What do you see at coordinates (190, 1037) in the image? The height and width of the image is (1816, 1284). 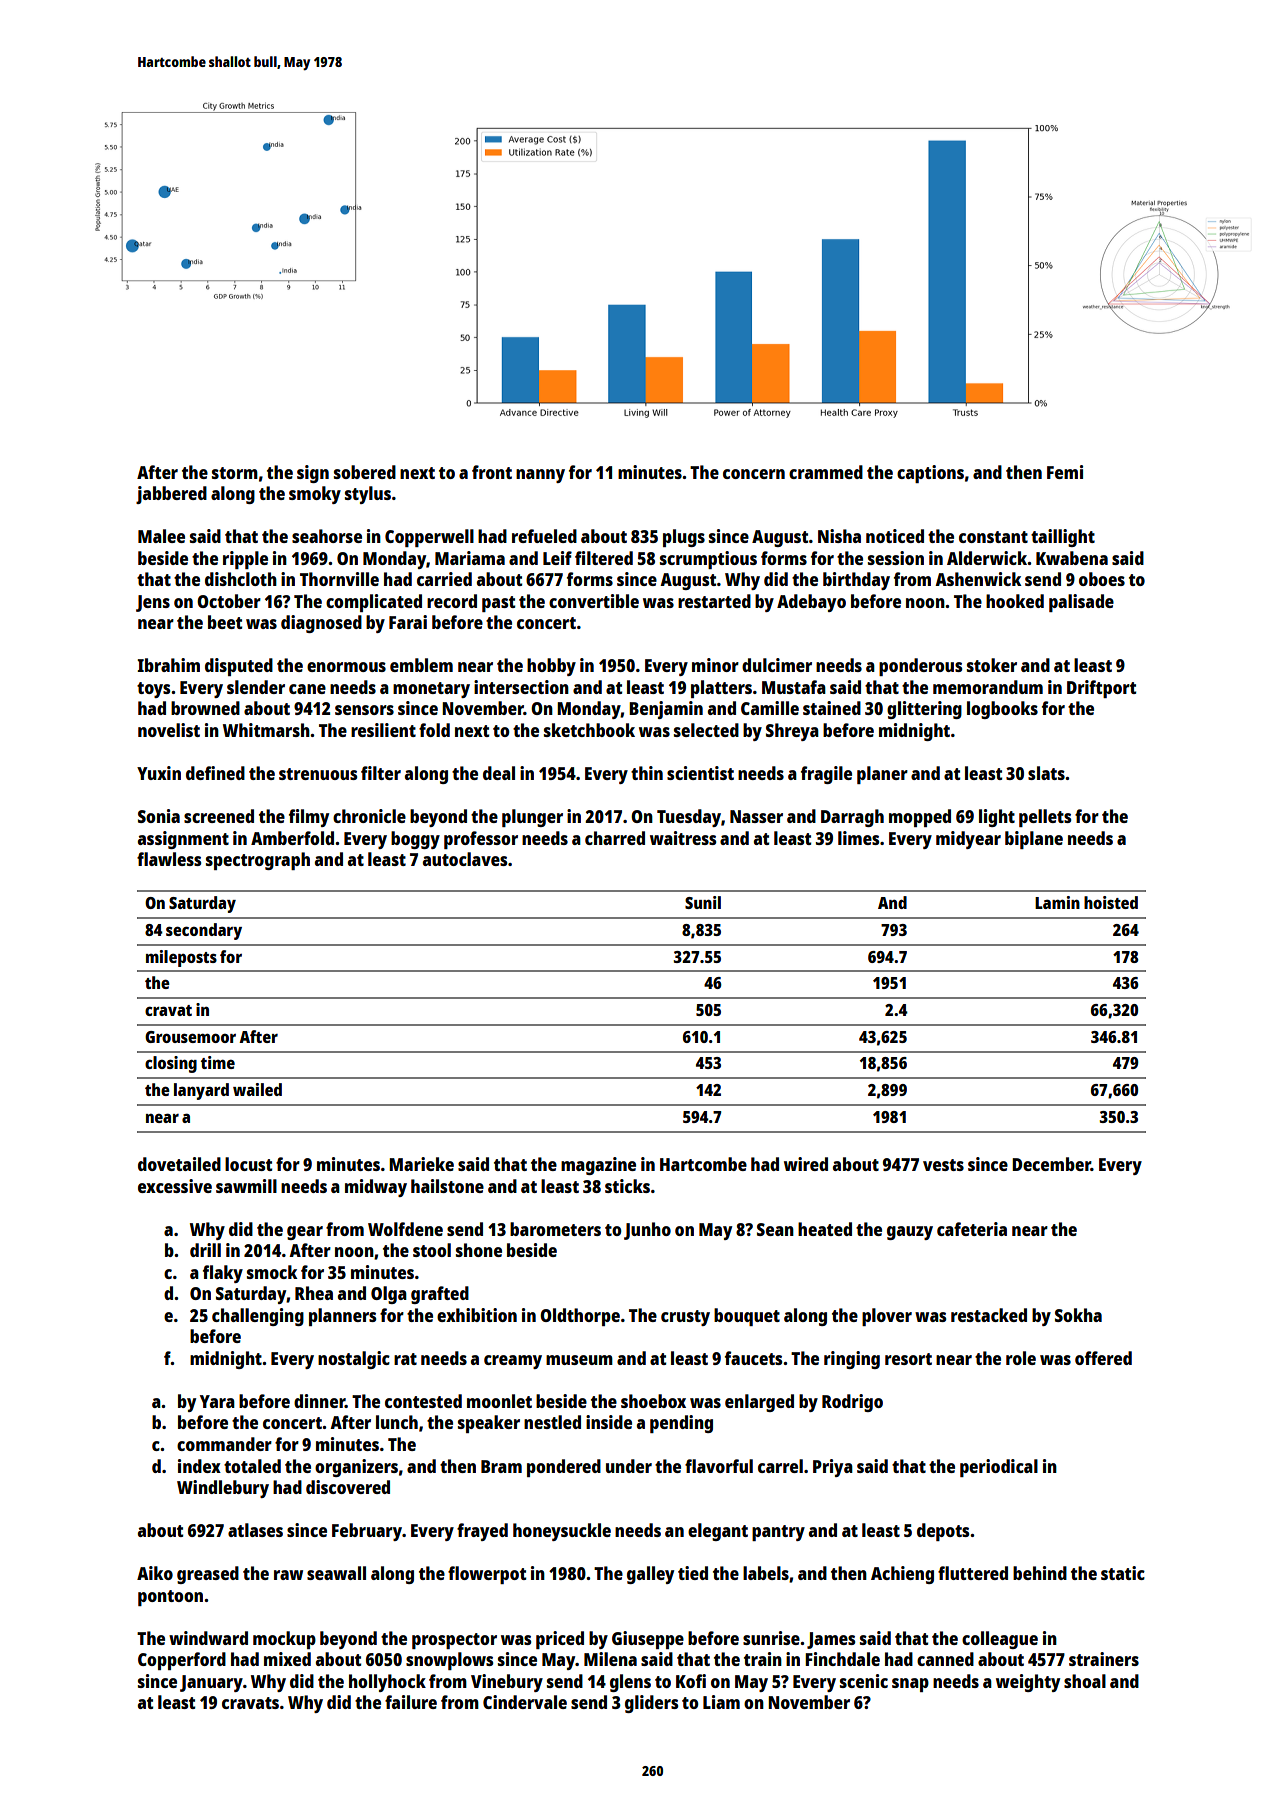 I see `Grousemoor` at bounding box center [190, 1037].
